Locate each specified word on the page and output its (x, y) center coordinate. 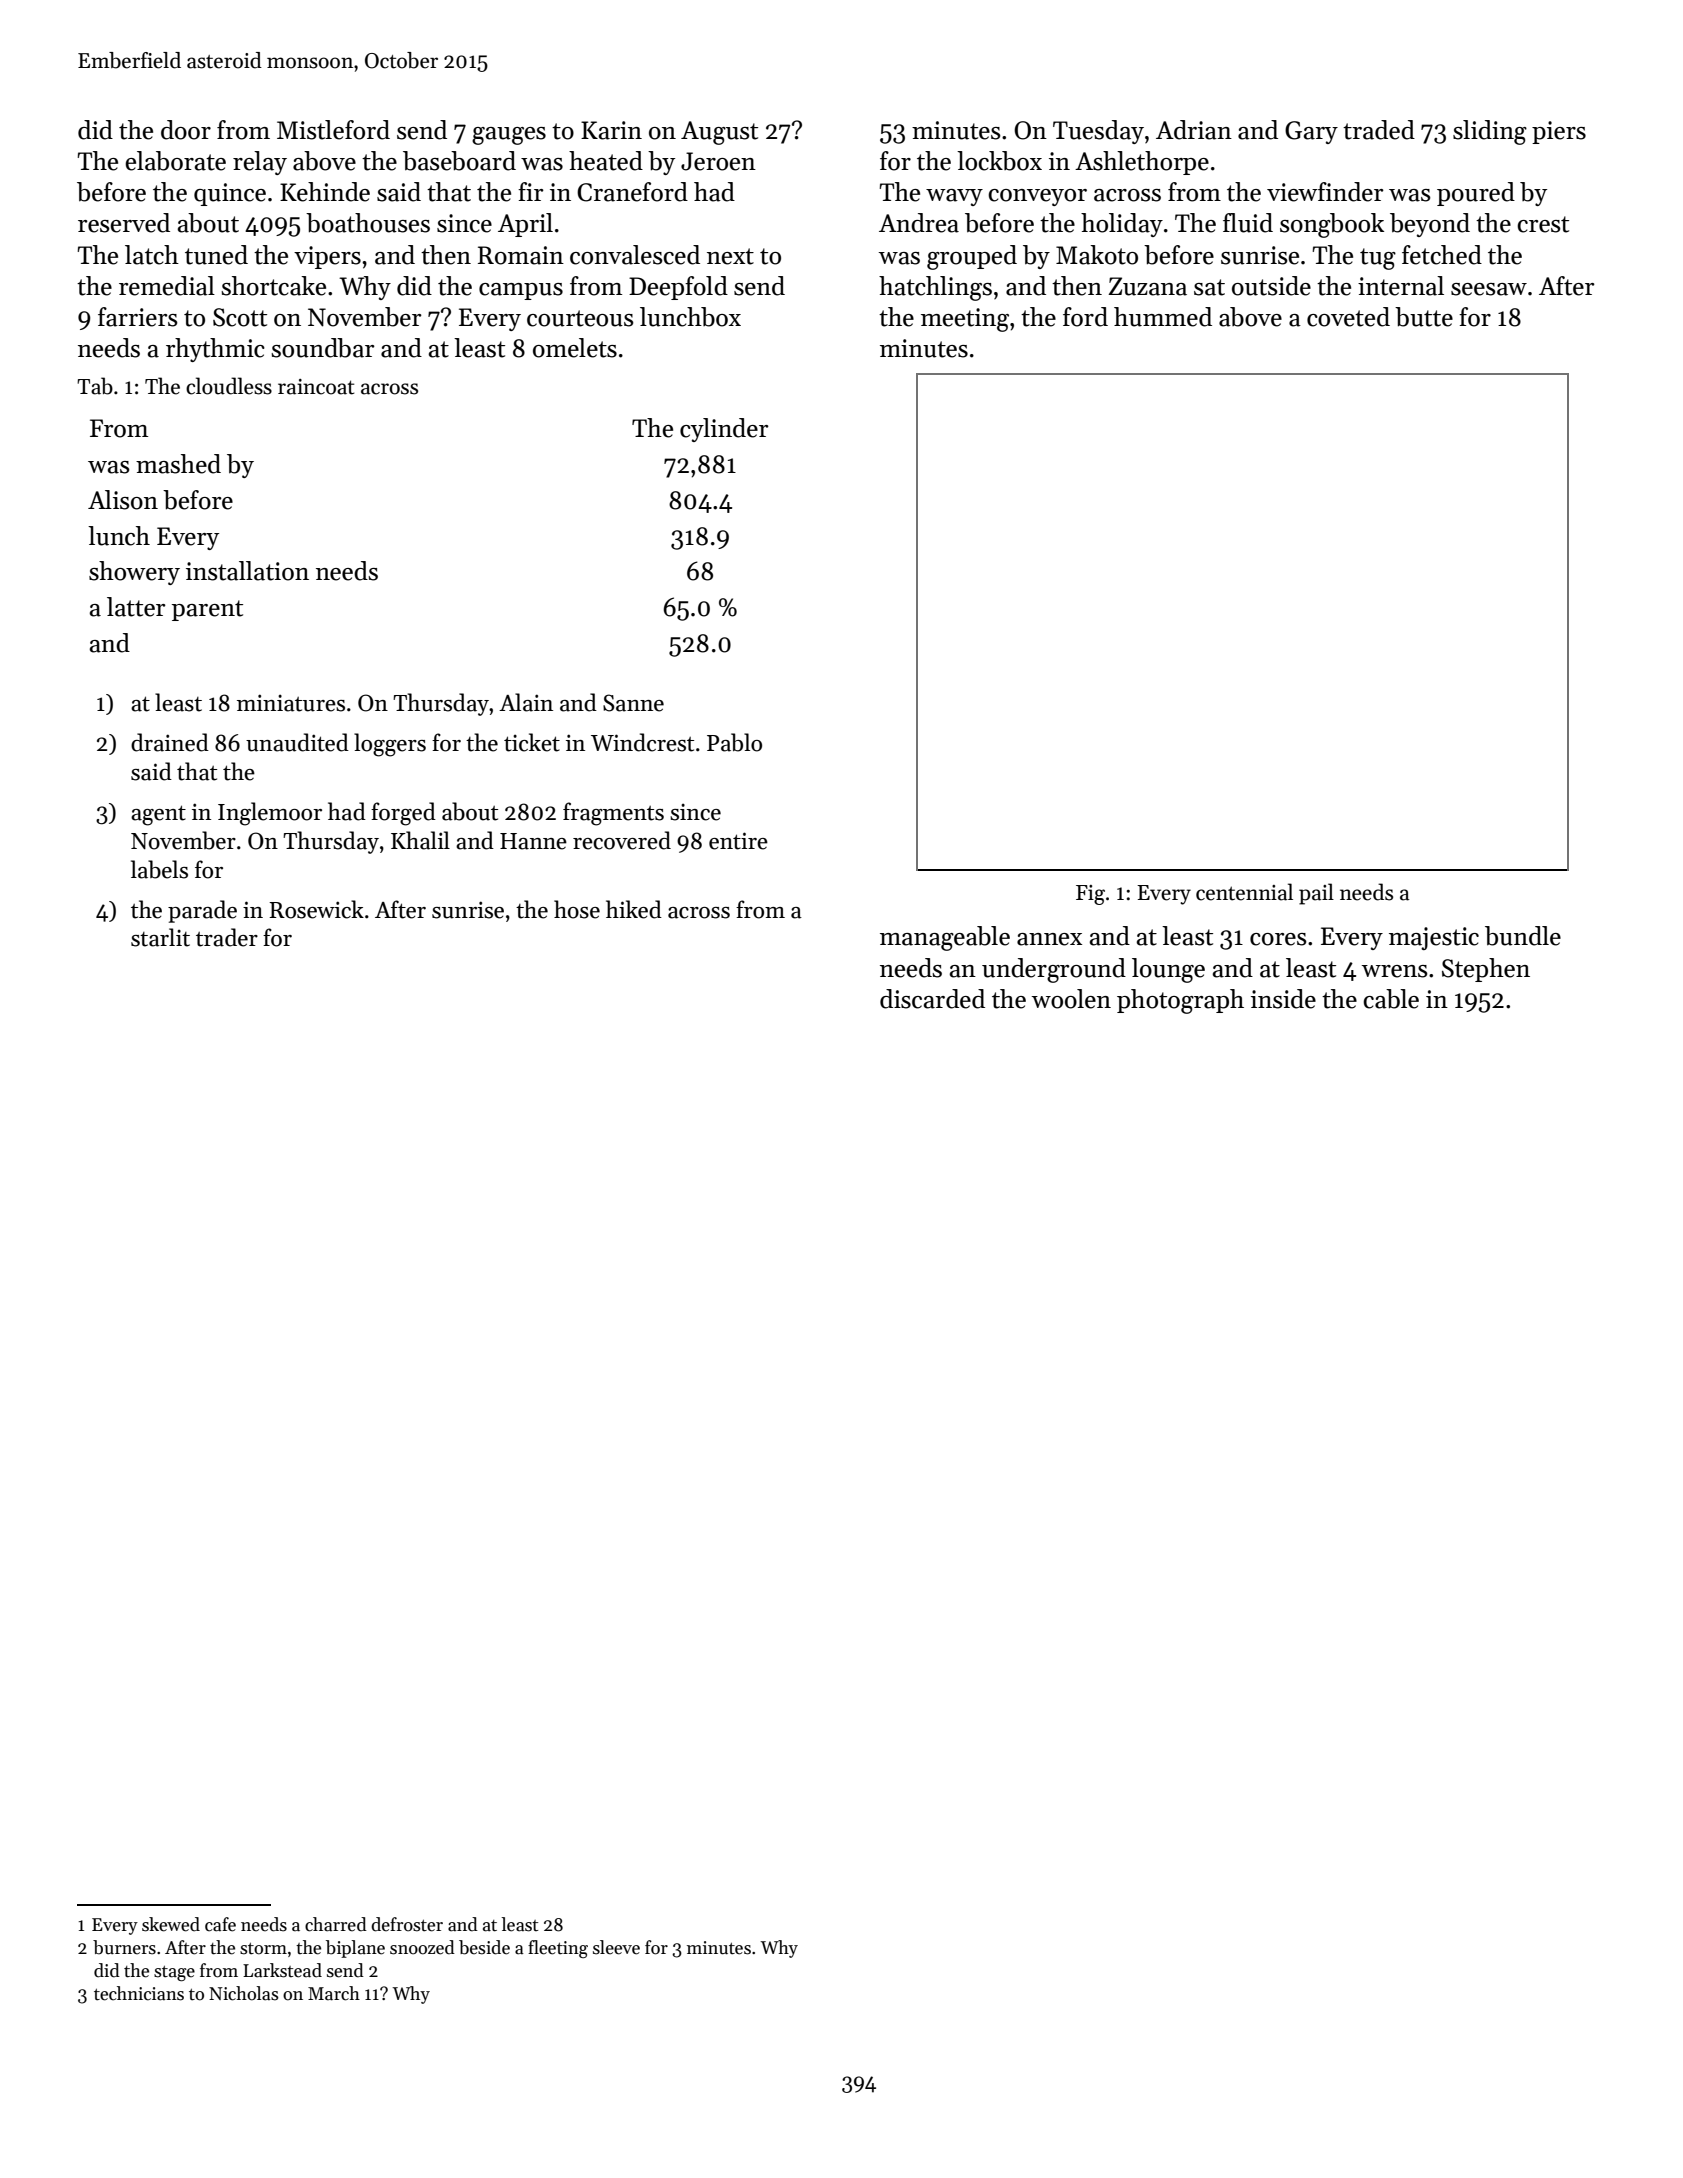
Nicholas (244, 1993)
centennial (1244, 892)
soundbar (323, 348)
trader (227, 937)
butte (1424, 317)
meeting (965, 320)
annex (1049, 939)
